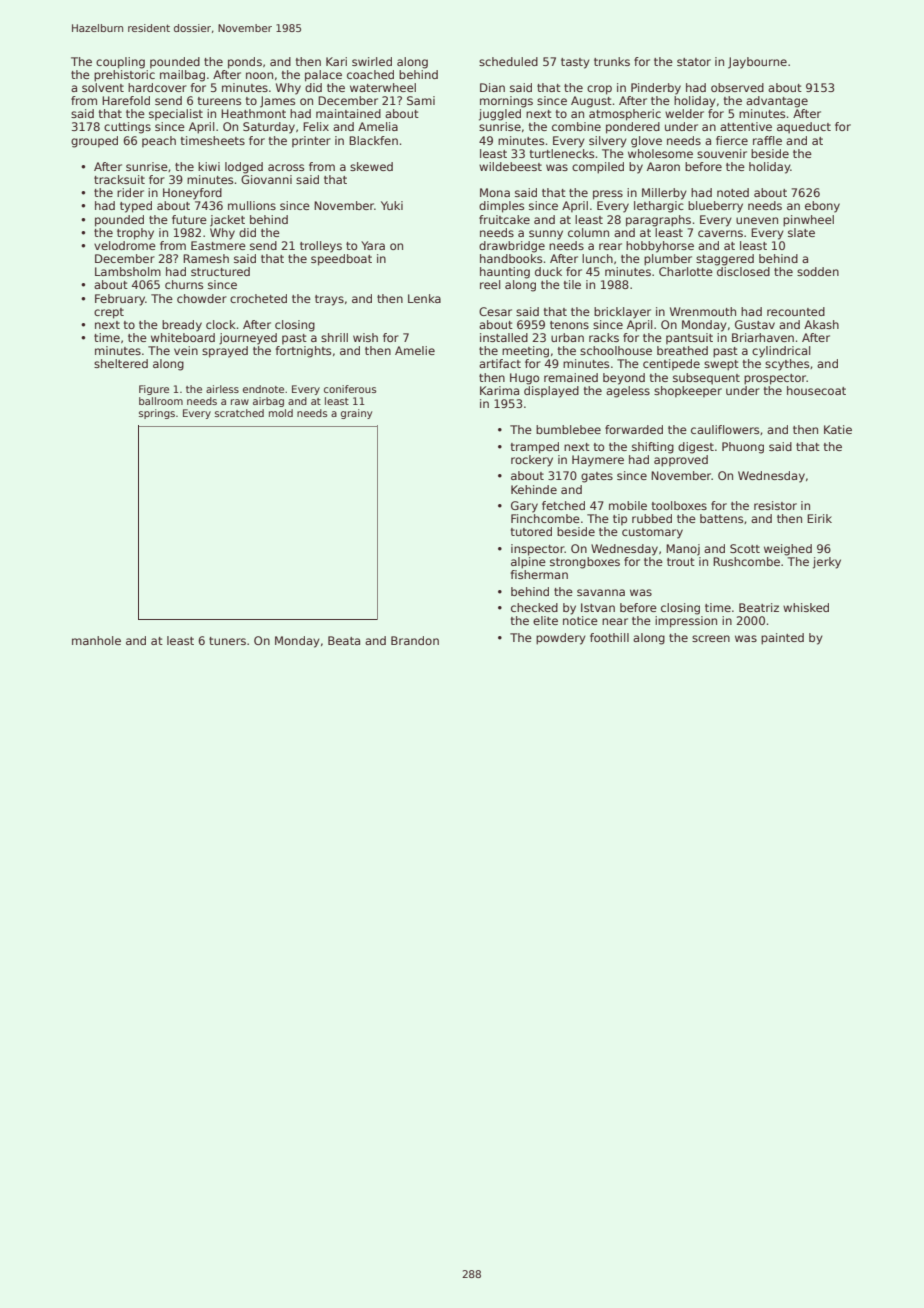 The width and height of the screenshot is (924, 1308). What do you see at coordinates (671, 364) in the screenshot?
I see `centipede` at bounding box center [671, 364].
